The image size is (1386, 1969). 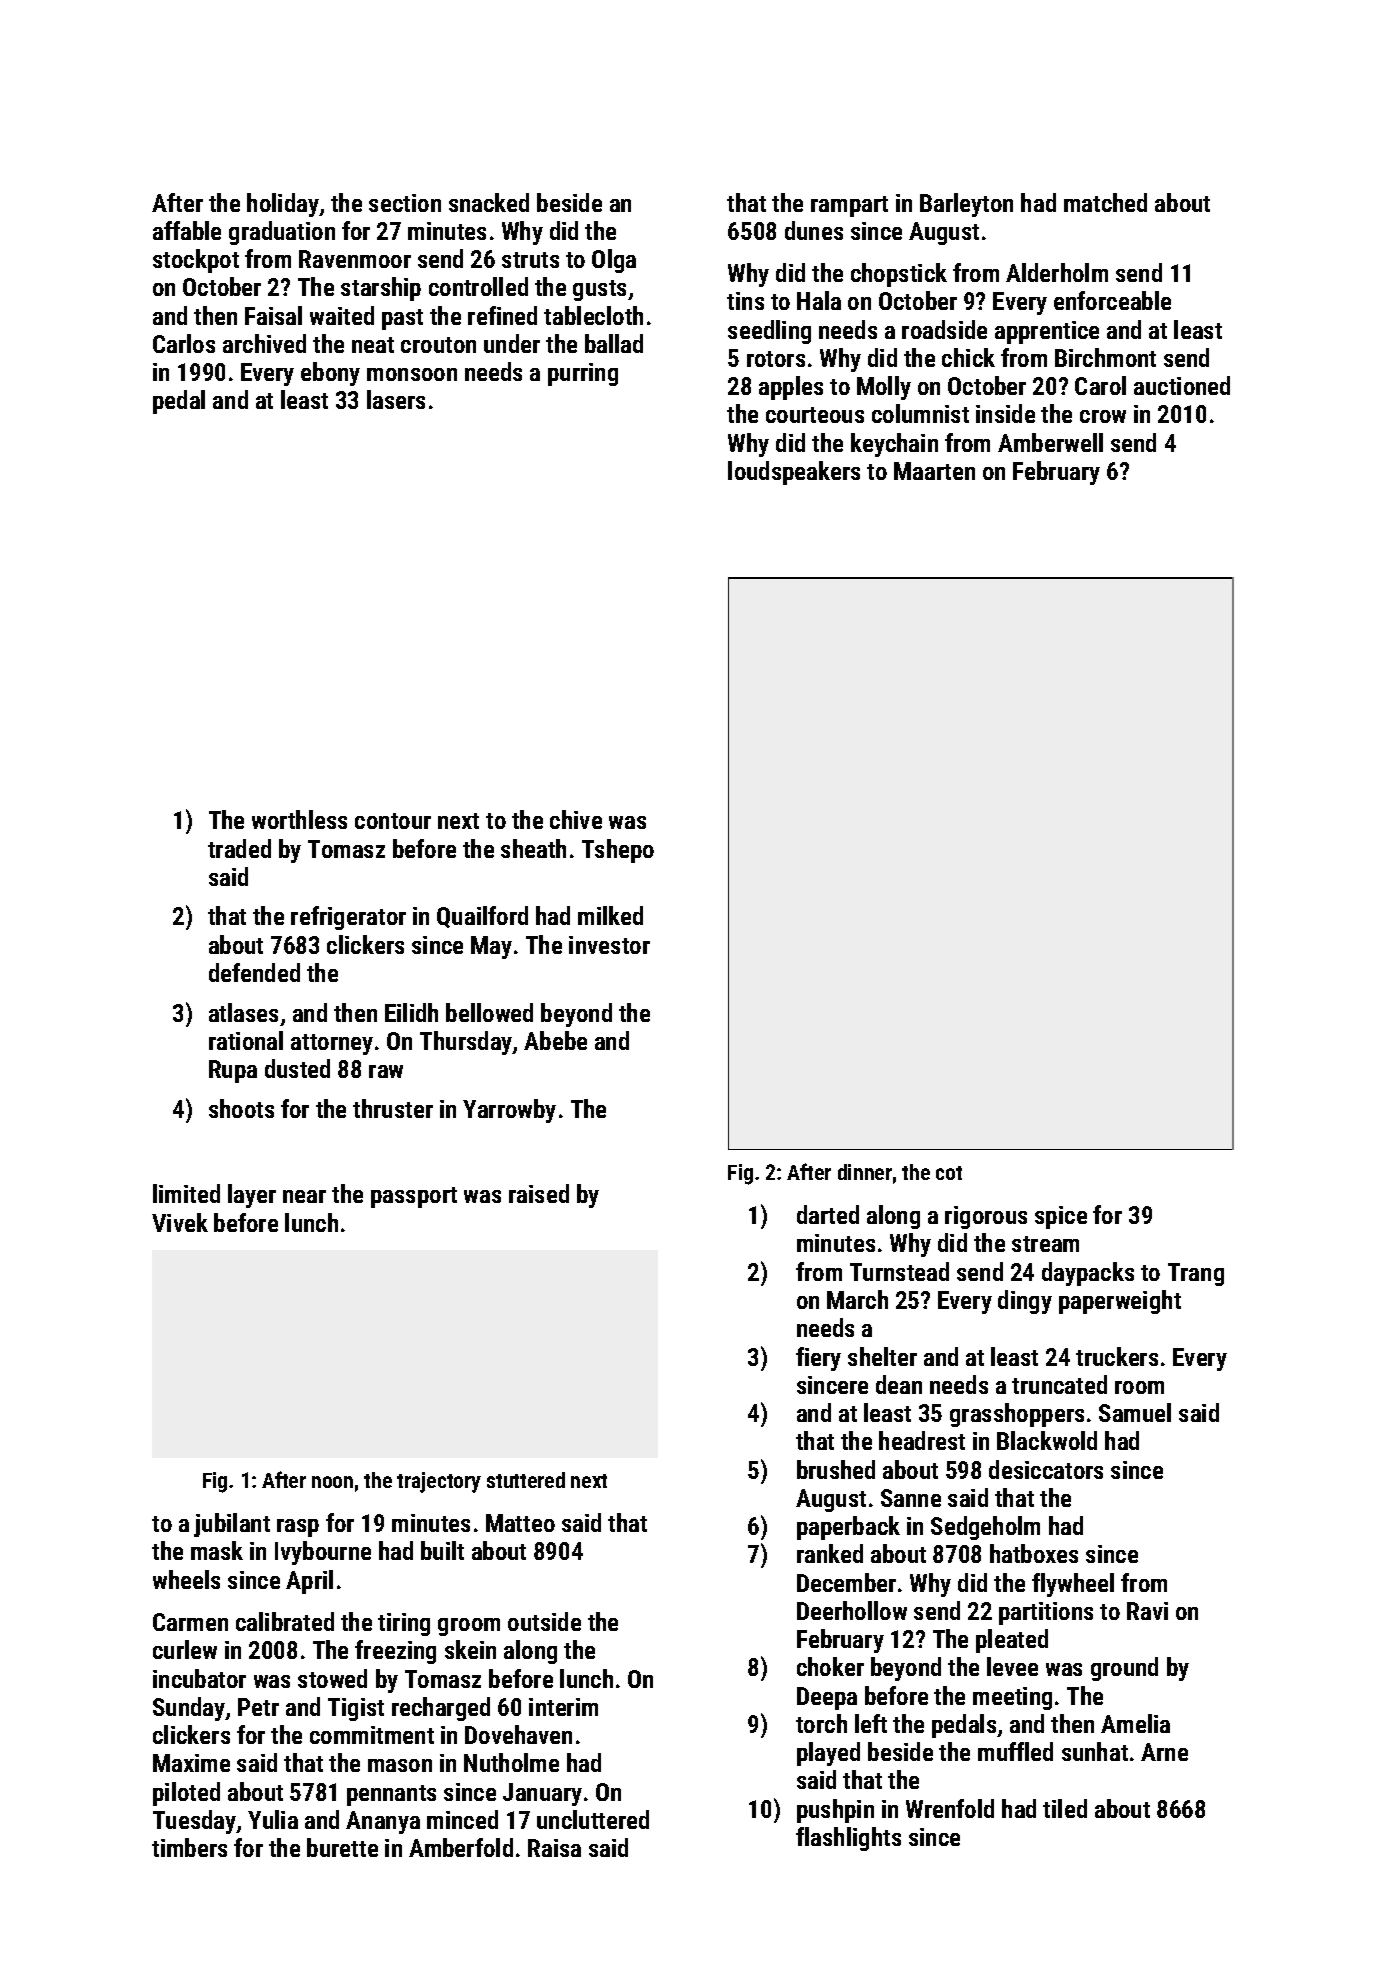 What do you see at coordinates (258, 1707) in the page?
I see `Petr` at bounding box center [258, 1707].
